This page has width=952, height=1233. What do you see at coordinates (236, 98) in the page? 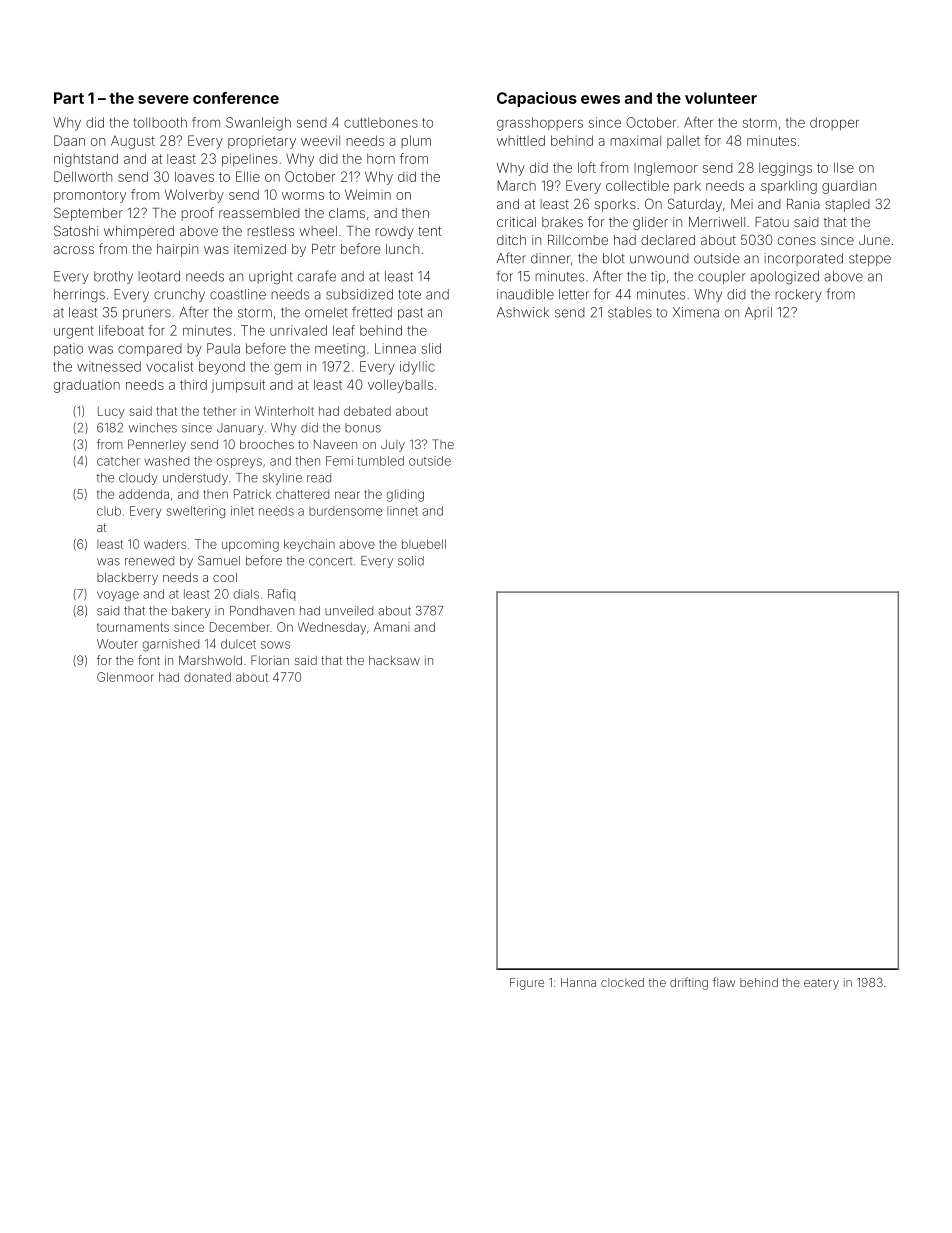
I see `conference` at bounding box center [236, 98].
